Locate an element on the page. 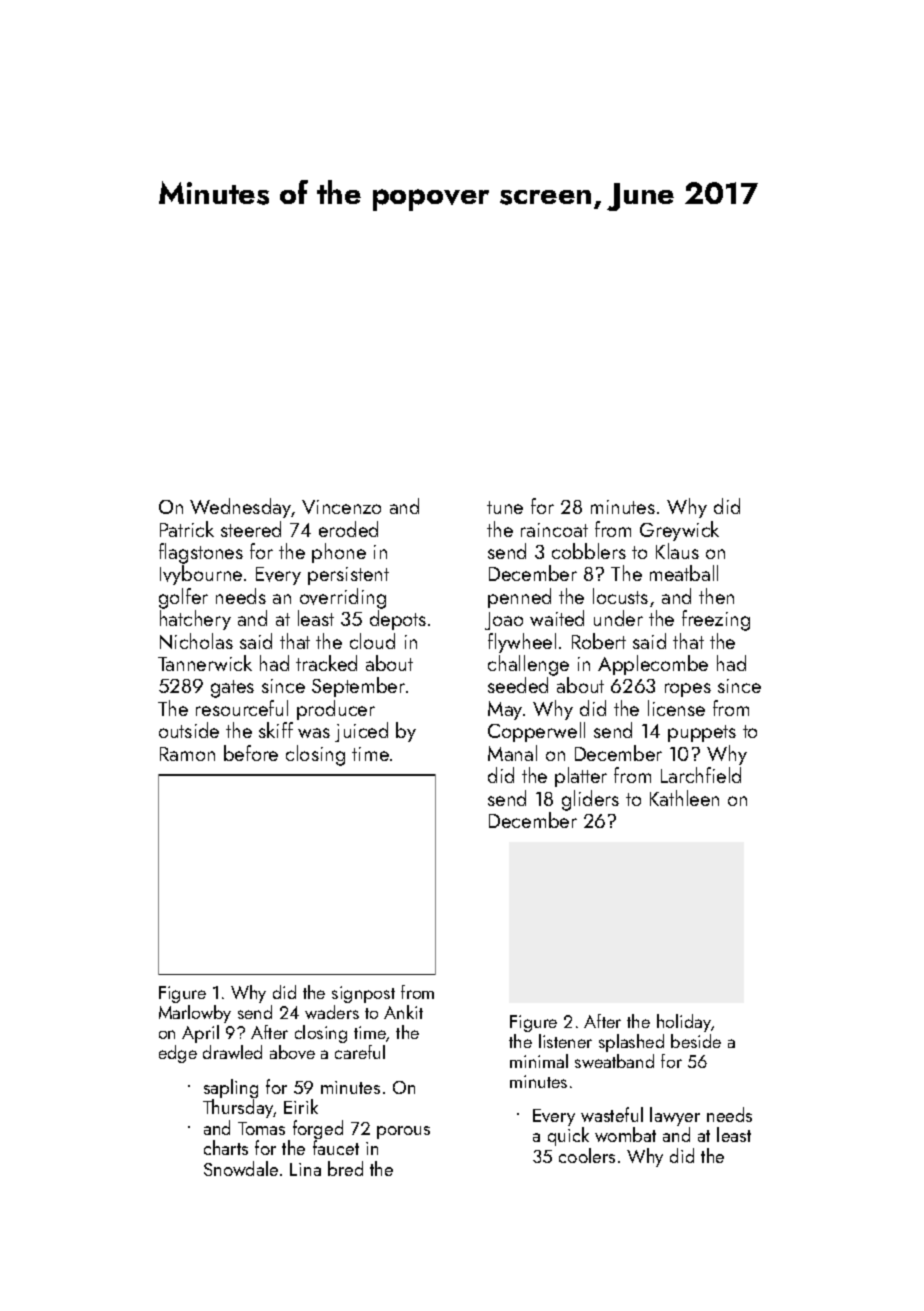 Image resolution: width=924 pixels, height=1311 pixels. coolers is located at coordinates (587, 1155).
